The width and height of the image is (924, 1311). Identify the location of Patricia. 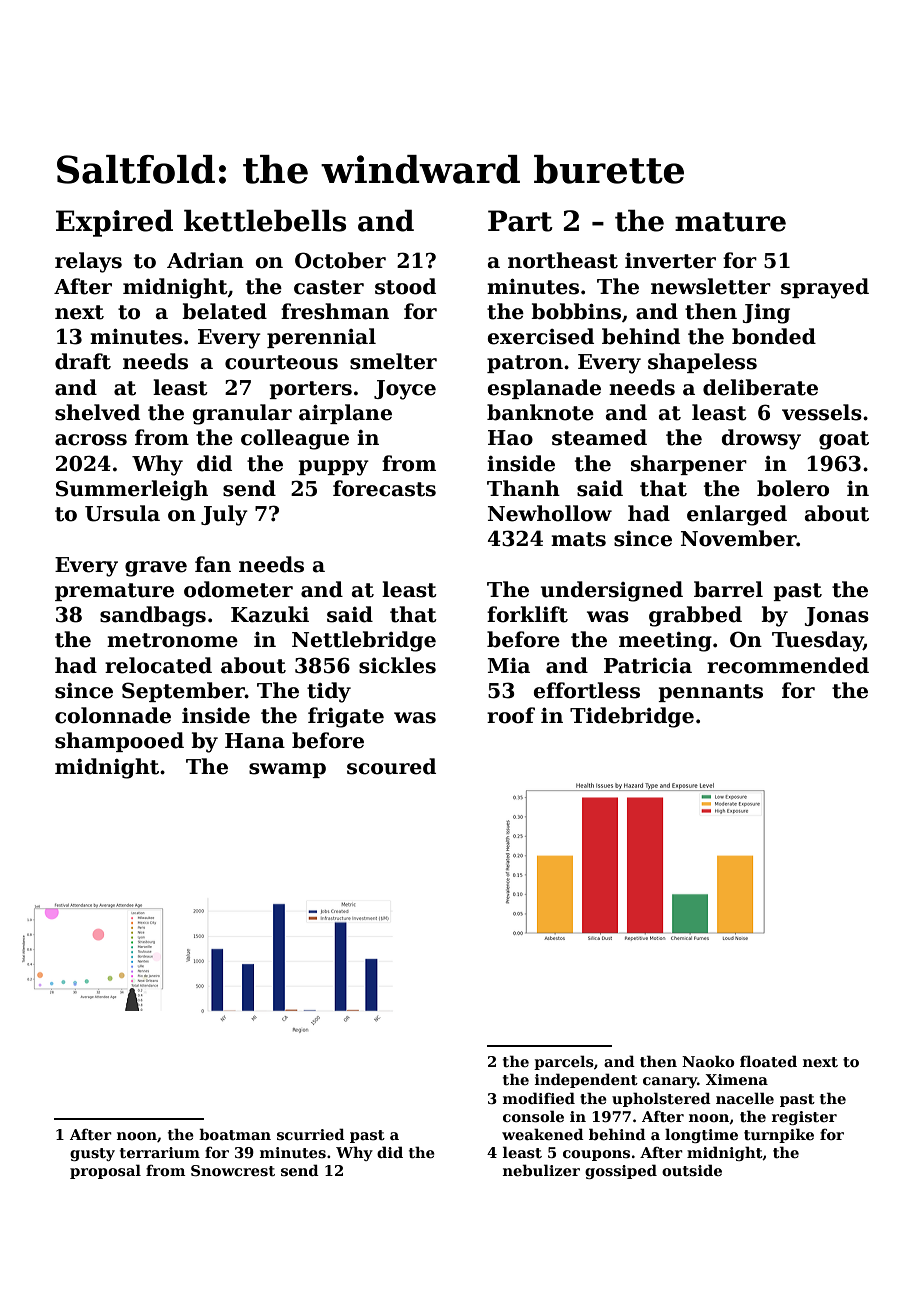
(648, 666).
